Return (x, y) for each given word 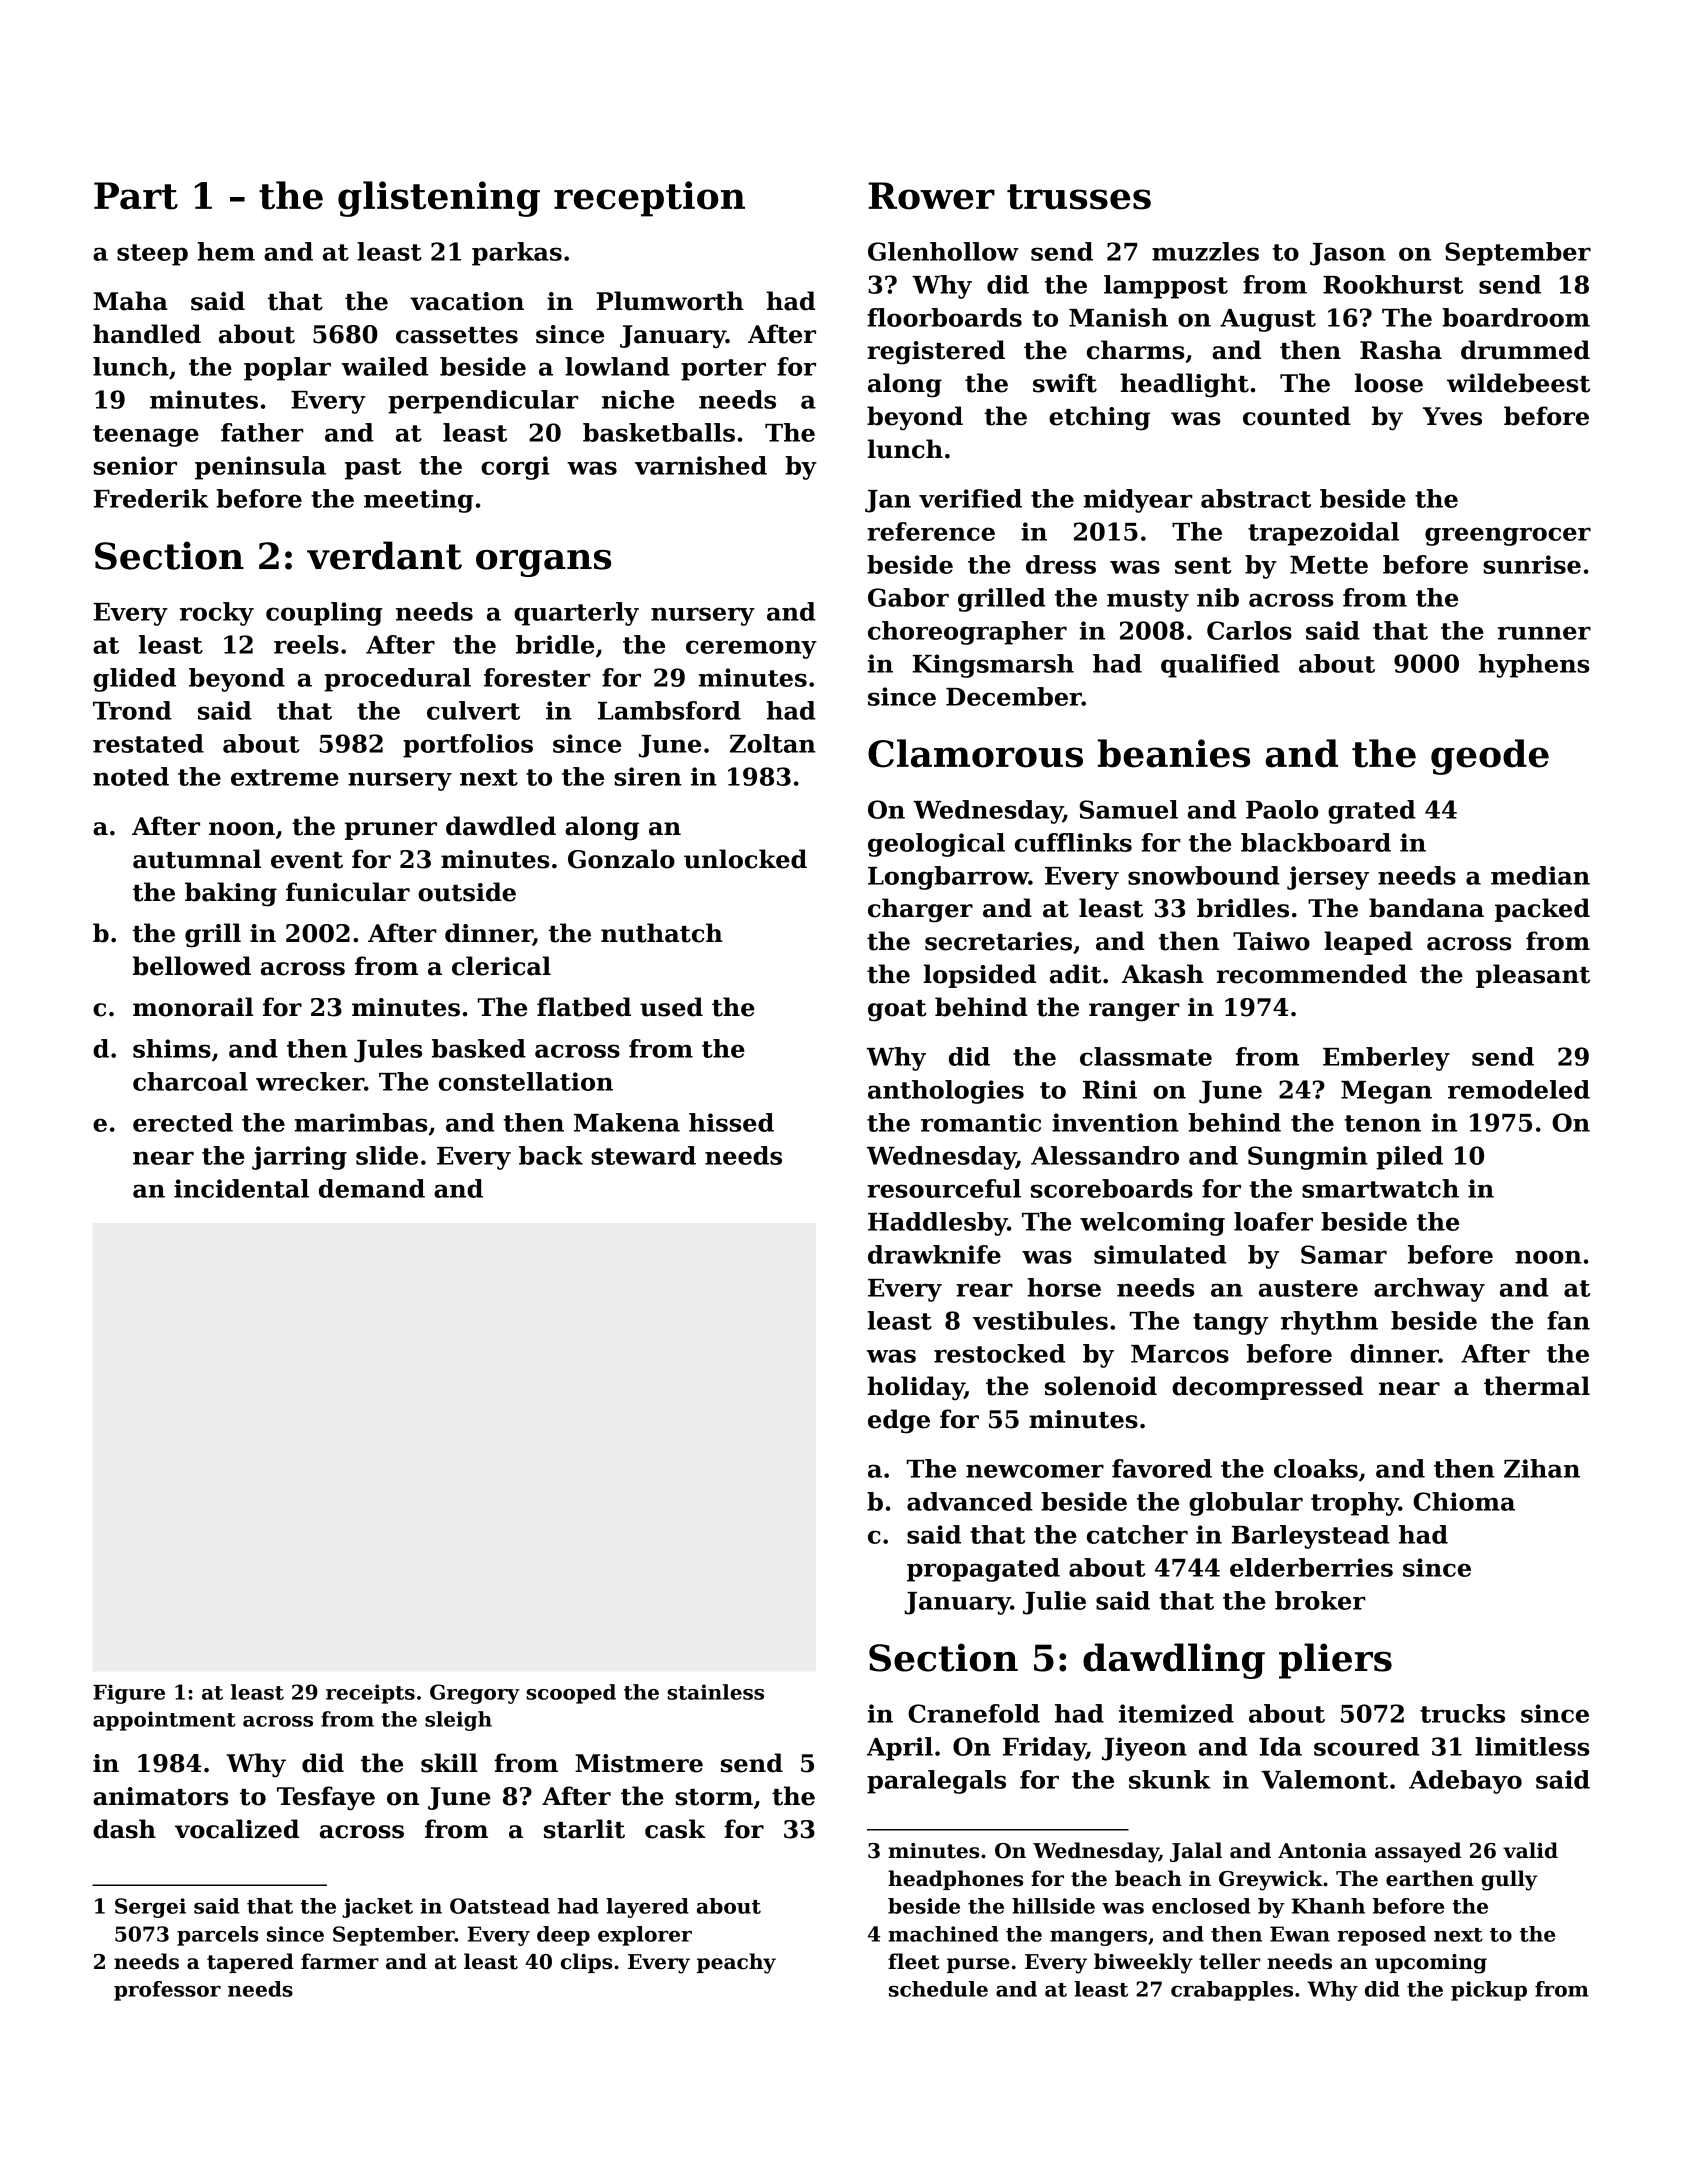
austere (1308, 1288)
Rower (931, 196)
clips (586, 1963)
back (551, 1155)
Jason (1348, 254)
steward (643, 1155)
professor (167, 1991)
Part (136, 196)
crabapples (1232, 1991)
